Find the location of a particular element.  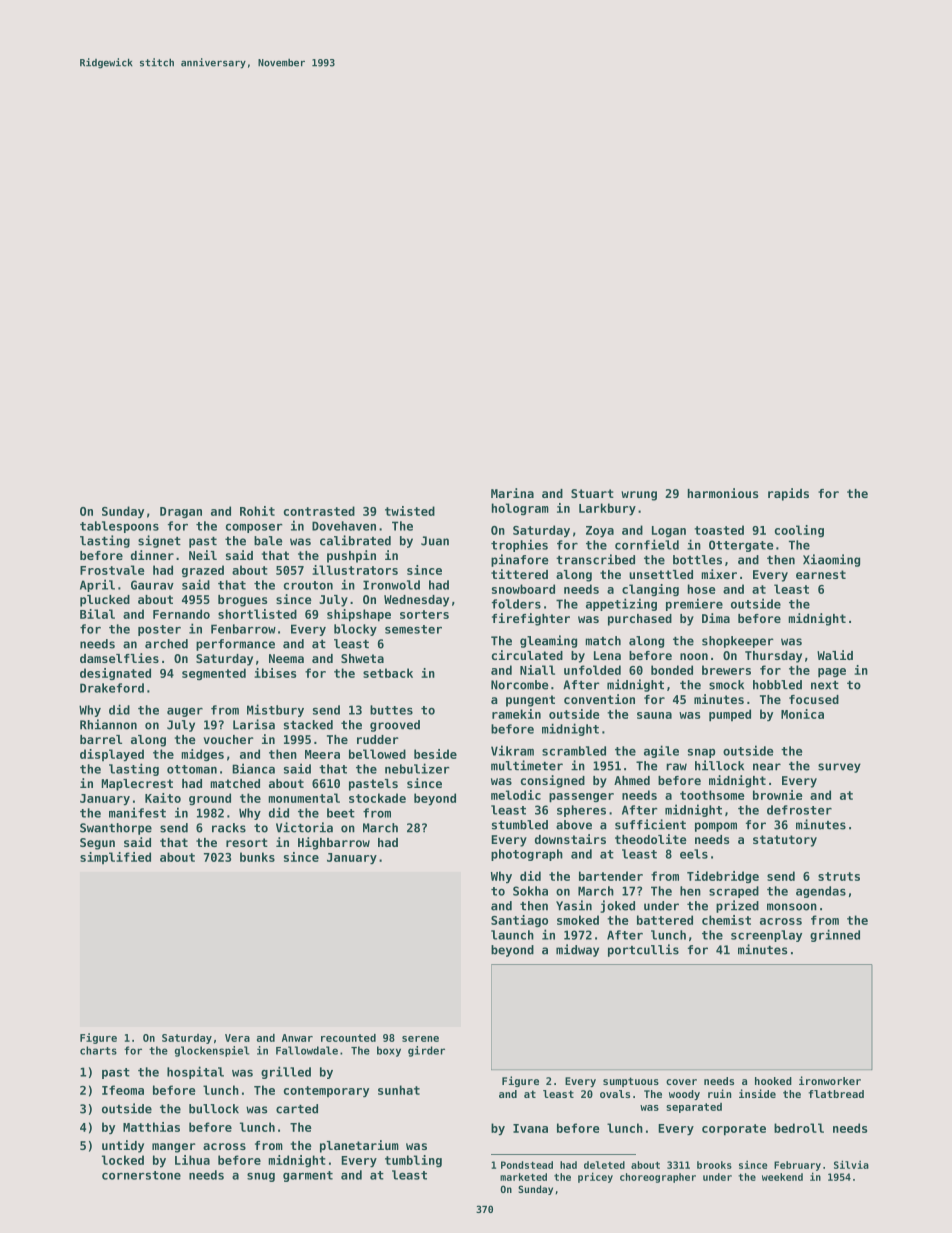

Swanthorpe is located at coordinates (116, 829).
